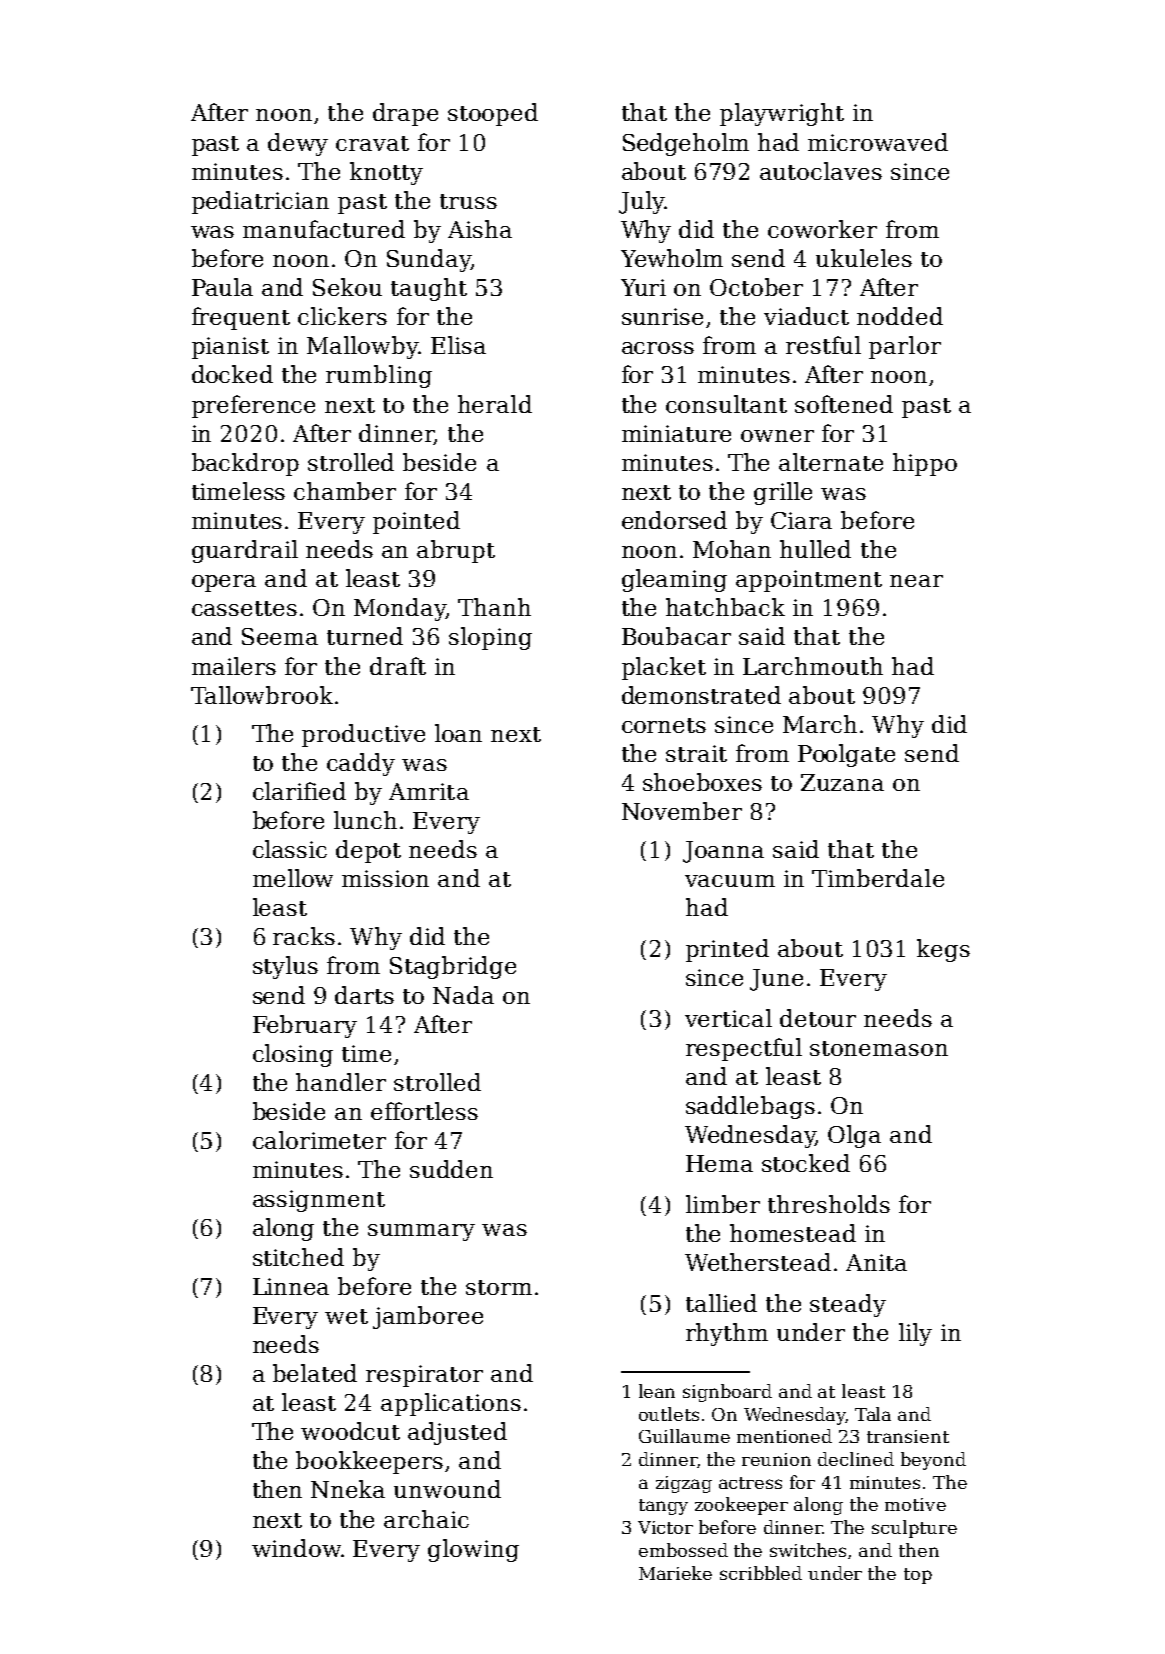  Describe the element at coordinates (480, 229) in the screenshot. I see `Aisha` at that location.
